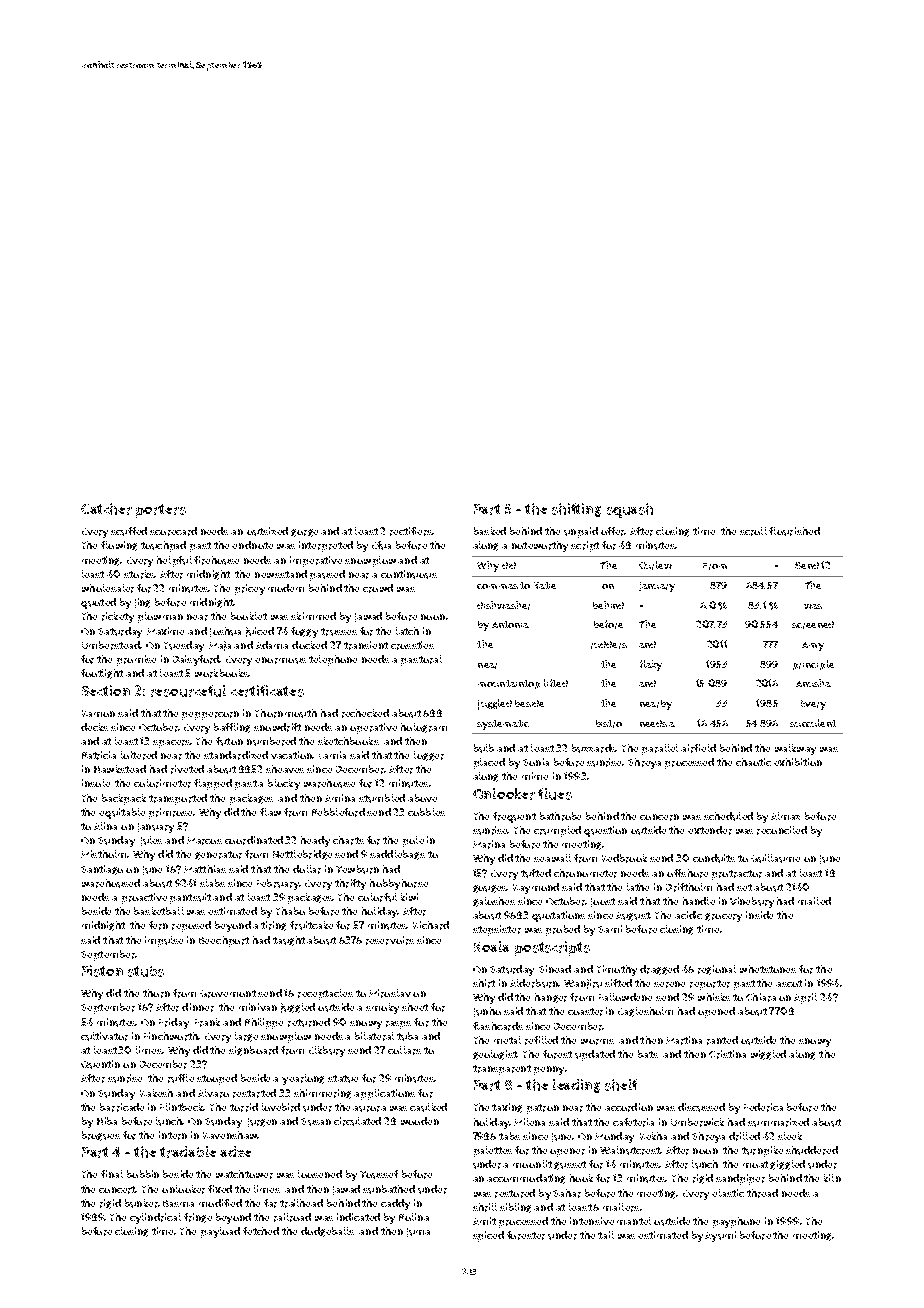 This screenshot has width=924, height=1308. I want to click on Alderburn, so click(534, 983).
